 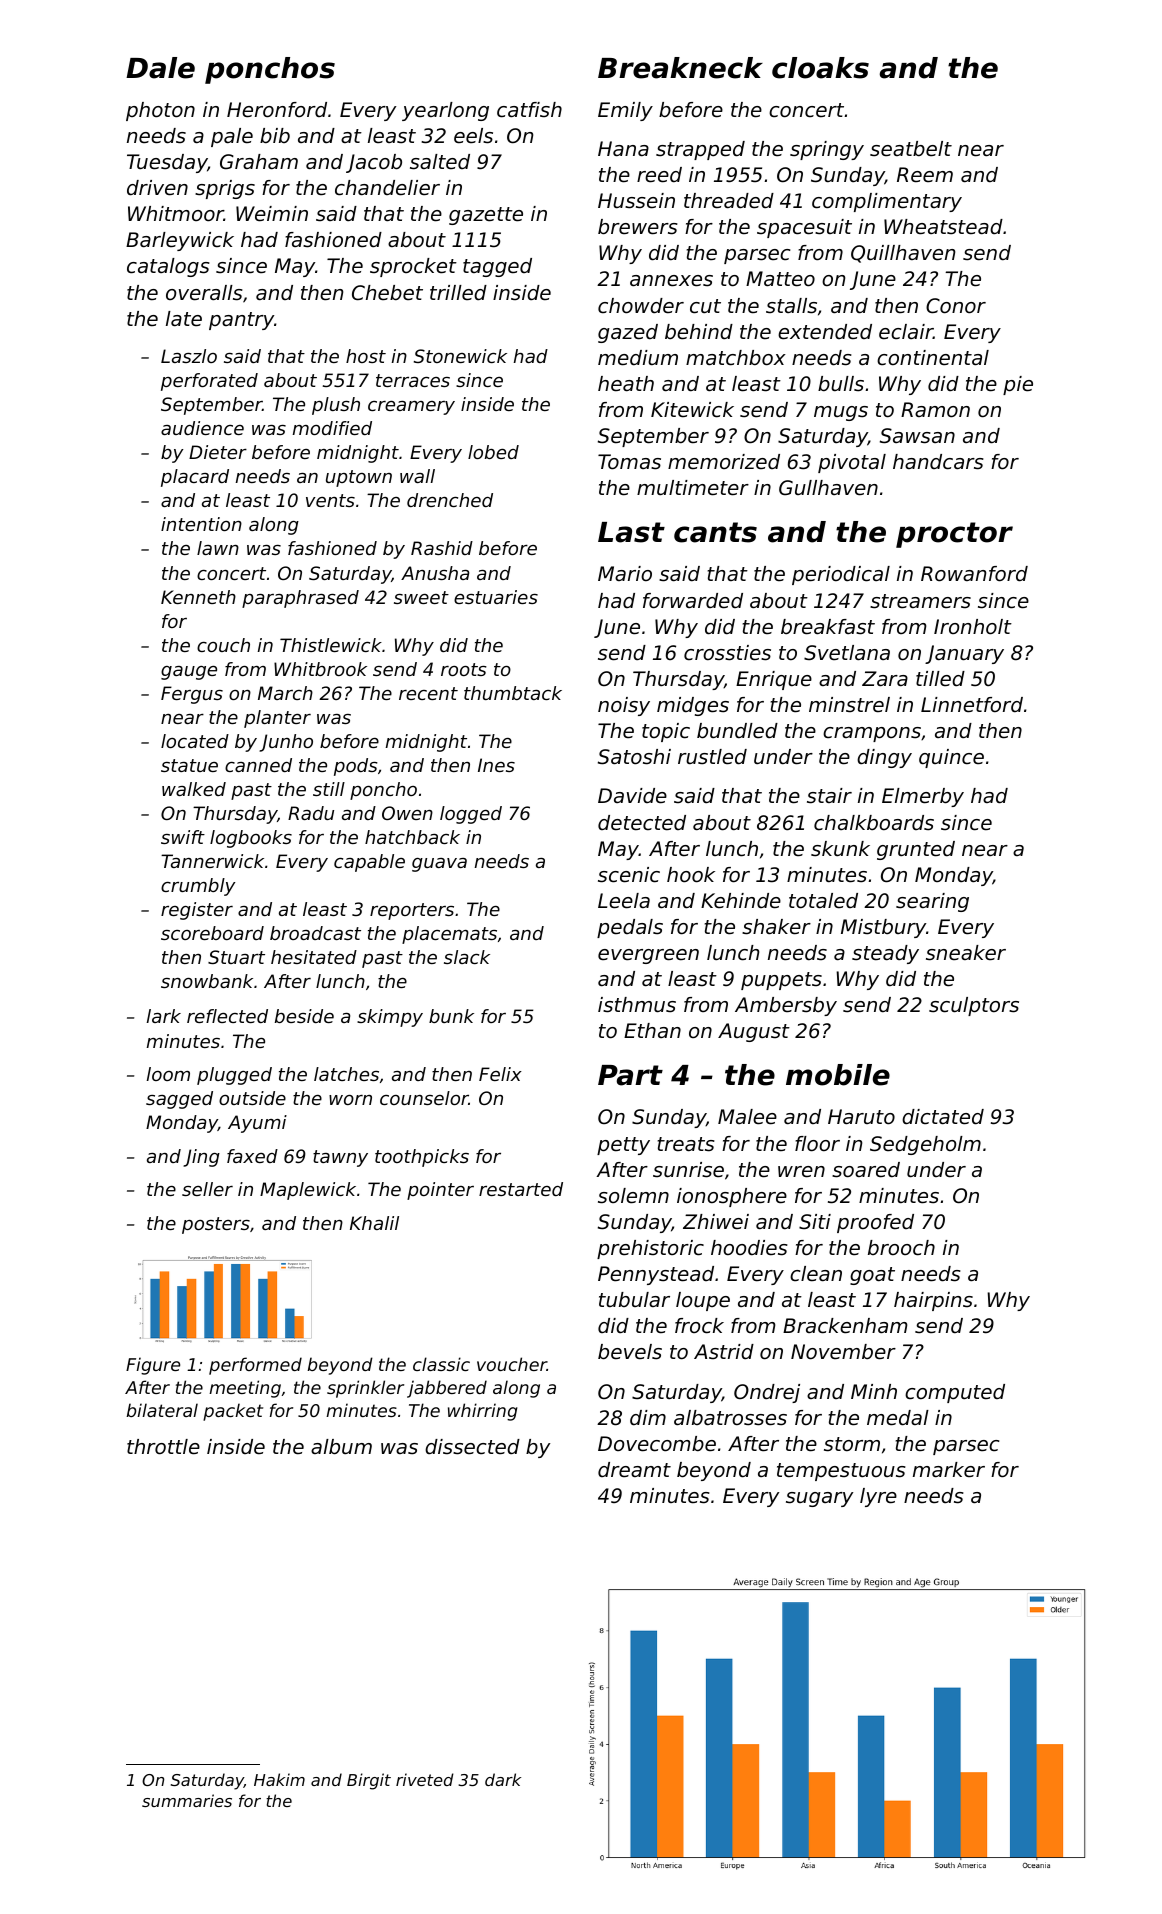 I want to click on Hakim, so click(x=279, y=1779).
